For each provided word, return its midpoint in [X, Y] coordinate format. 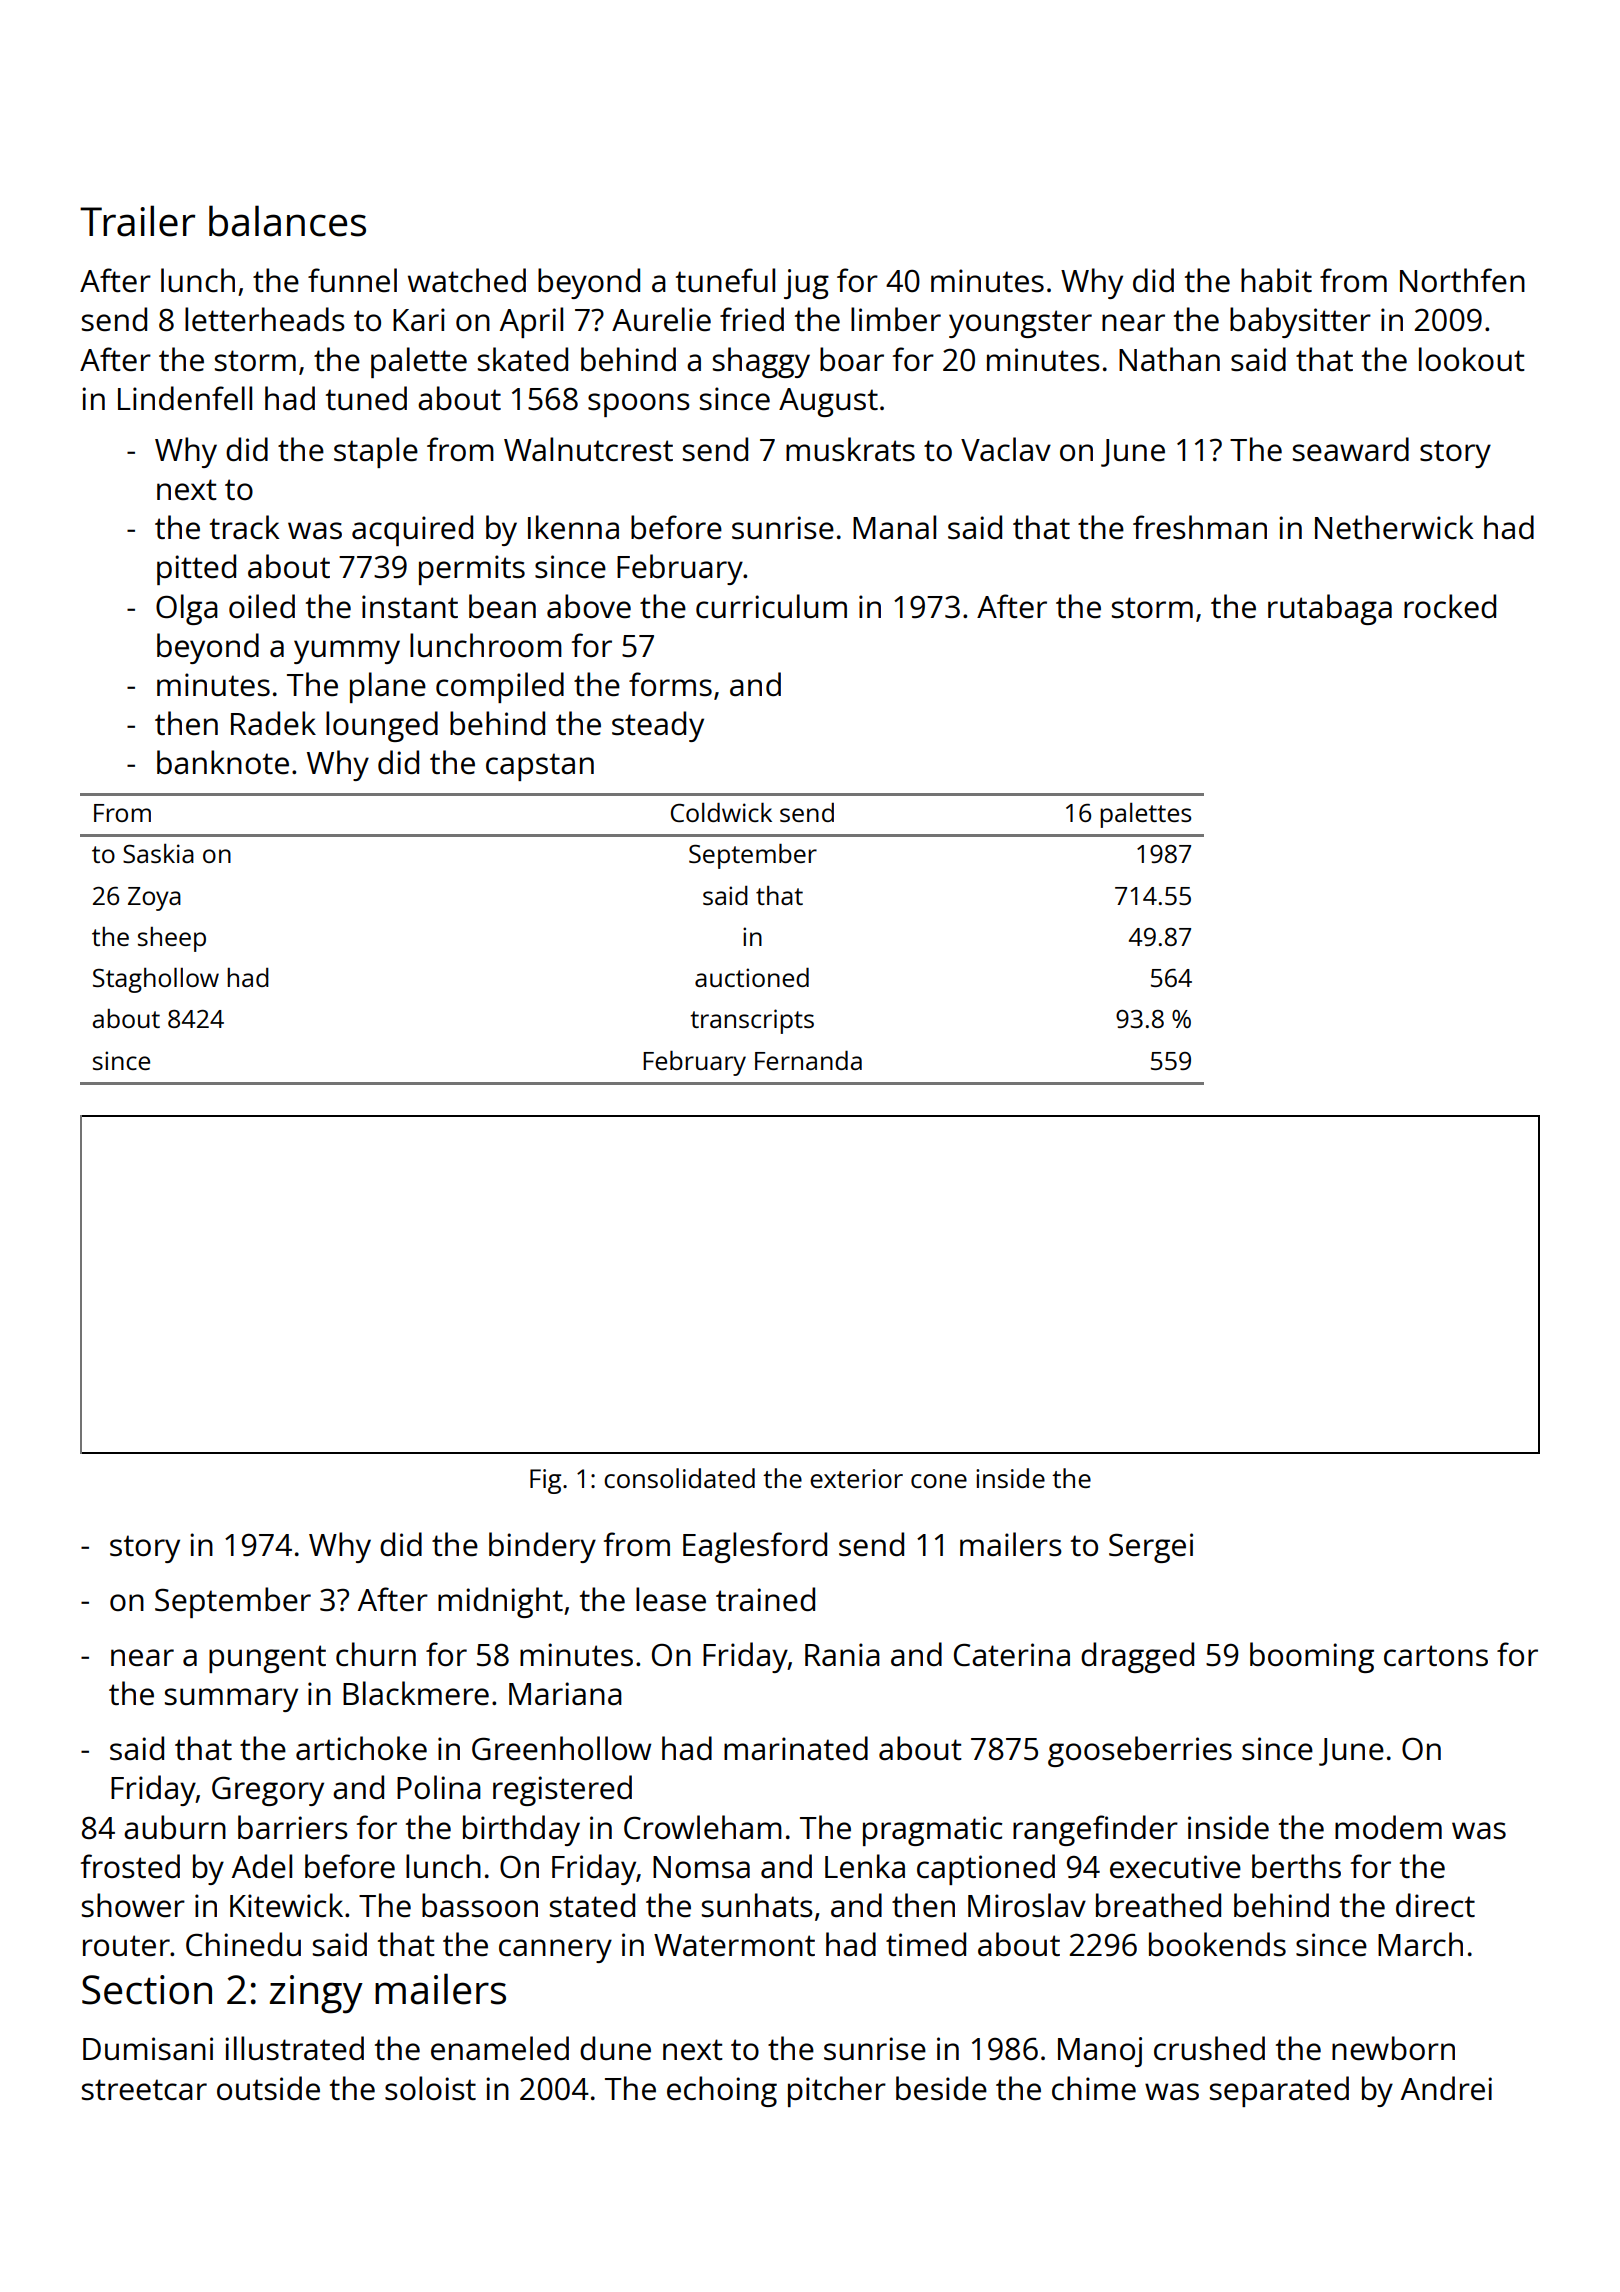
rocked [1450, 606]
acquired [412, 530]
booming [1312, 1657]
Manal [894, 527]
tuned [366, 398]
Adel [262, 1866]
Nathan [1169, 359]
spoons [639, 405]
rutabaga [1330, 609]
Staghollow [156, 980]
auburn [175, 1827]
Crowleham [703, 1827]
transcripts [752, 1021]
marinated [796, 1748]
